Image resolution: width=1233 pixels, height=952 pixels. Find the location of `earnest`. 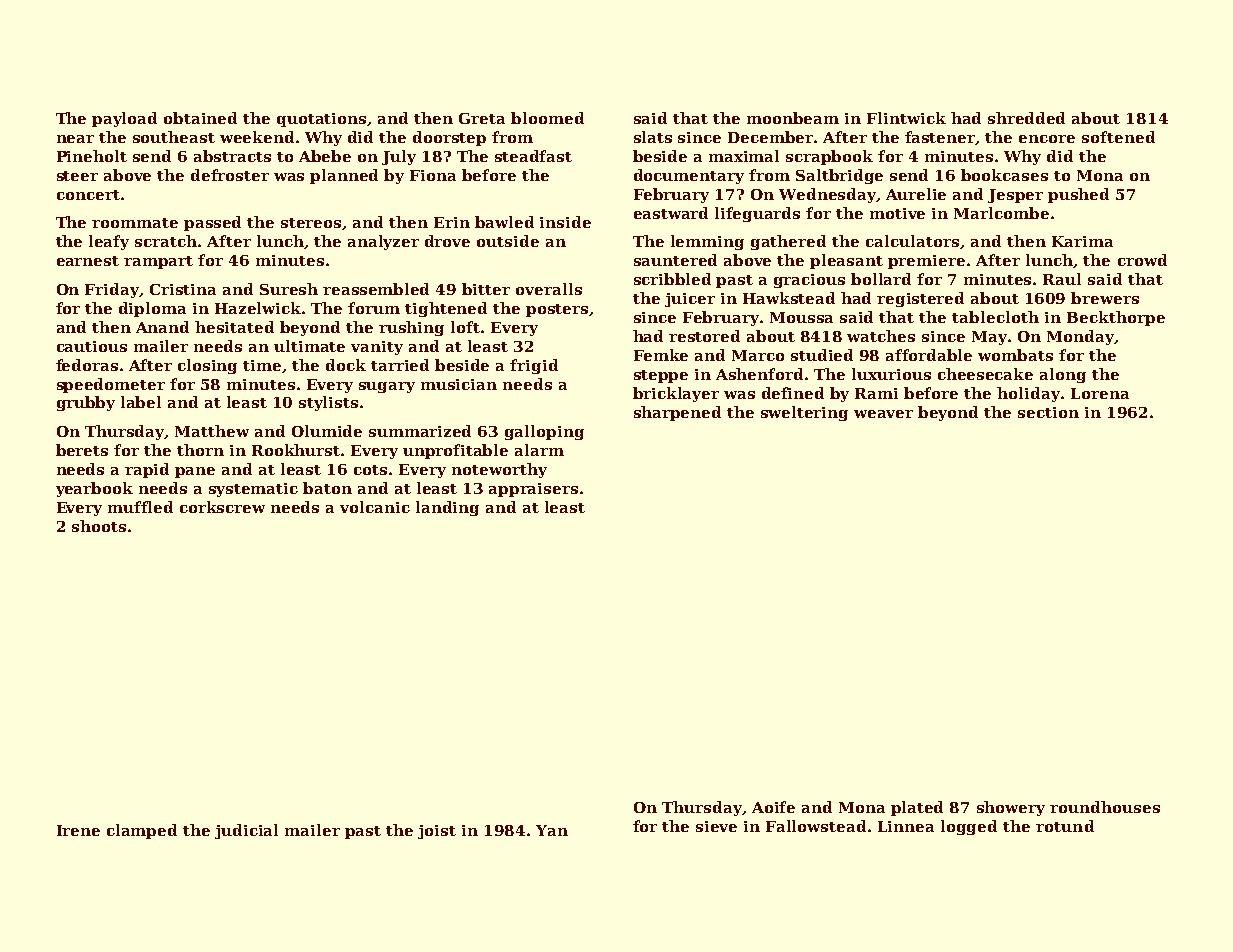

earnest is located at coordinates (88, 261).
